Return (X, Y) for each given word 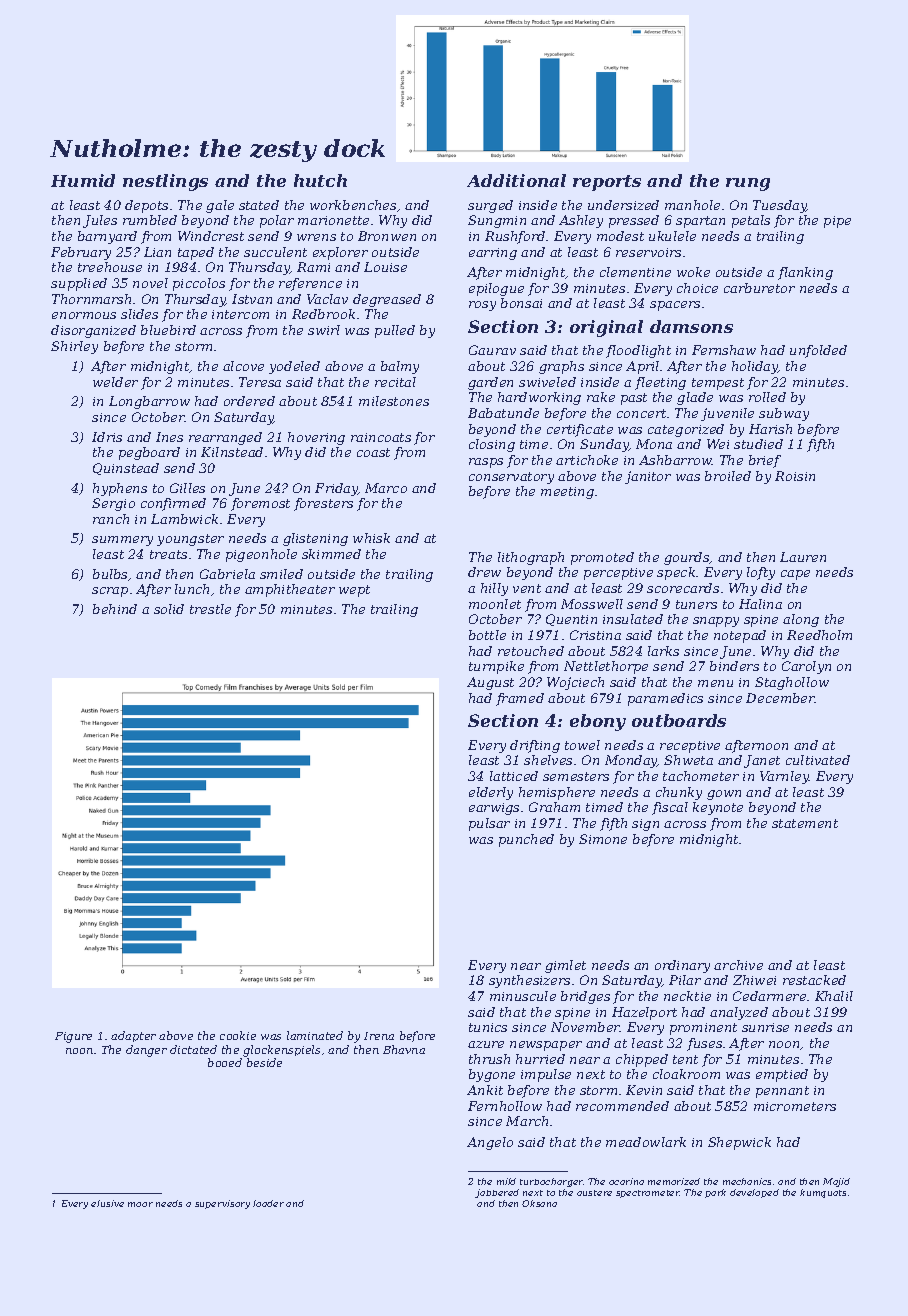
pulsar (489, 824)
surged (490, 206)
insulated (633, 619)
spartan (700, 222)
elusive (107, 1203)
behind (115, 609)
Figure (73, 1037)
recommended (622, 1106)
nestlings (165, 182)
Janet (762, 761)
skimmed (331, 554)
